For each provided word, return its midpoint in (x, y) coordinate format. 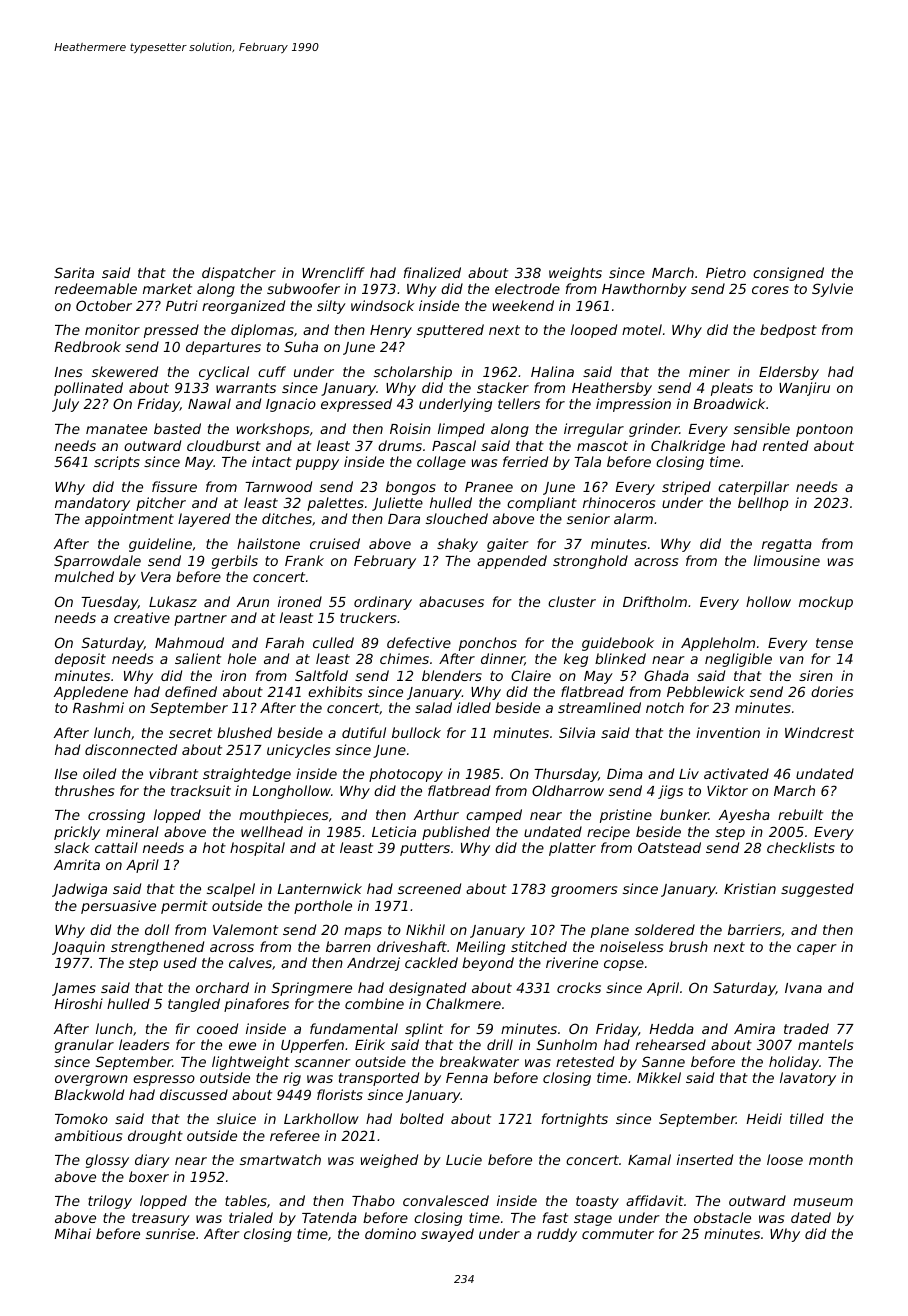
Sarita (74, 272)
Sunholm (567, 1044)
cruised (335, 543)
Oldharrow (568, 790)
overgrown (91, 1080)
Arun (253, 602)
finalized (432, 272)
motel (642, 329)
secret (190, 733)
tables (246, 1200)
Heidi (764, 1118)
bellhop (763, 504)
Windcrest (819, 732)
